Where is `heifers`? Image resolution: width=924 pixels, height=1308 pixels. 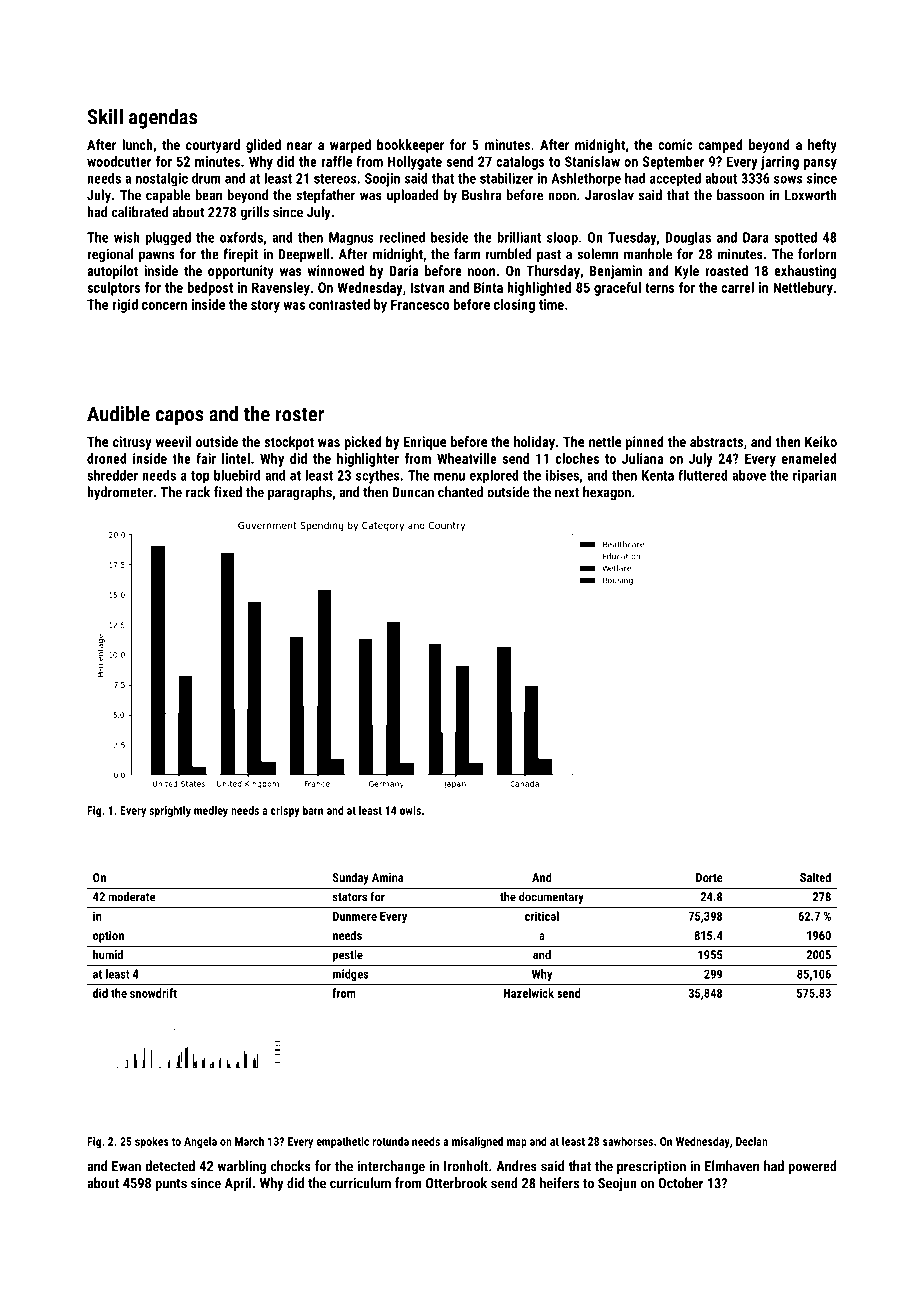 heifers is located at coordinates (559, 1183).
